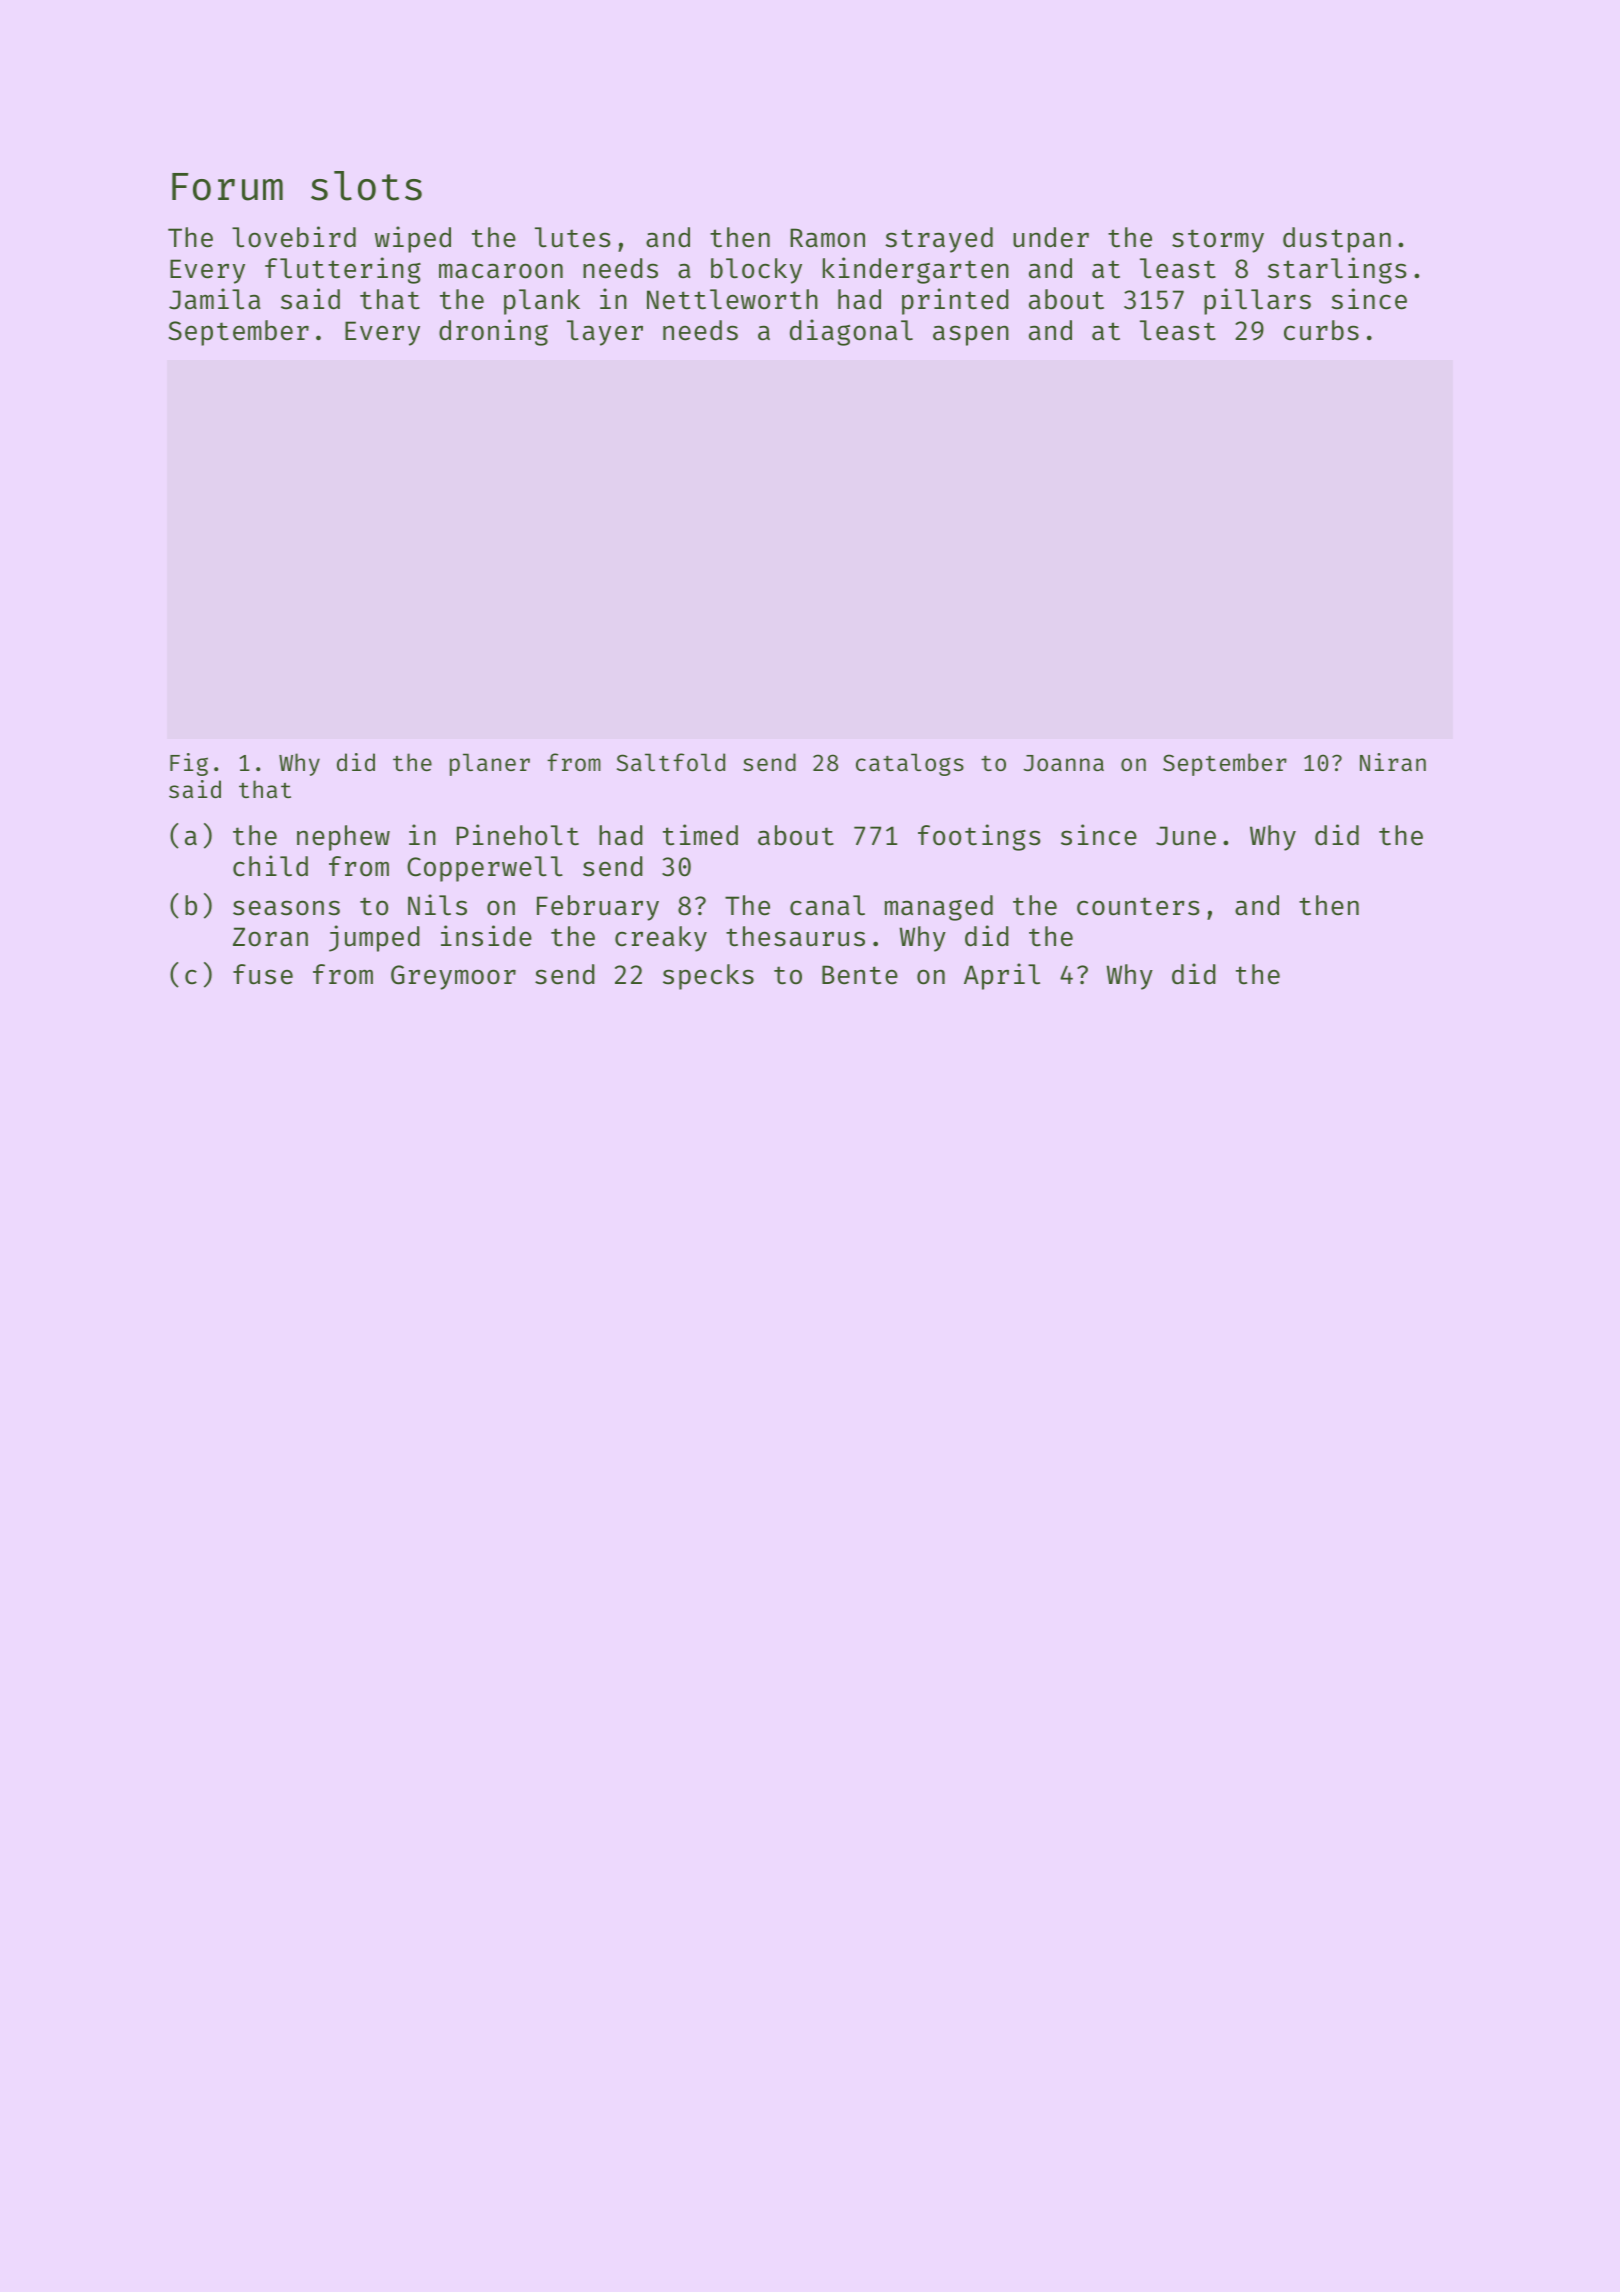  What do you see at coordinates (263, 974) in the page?
I see `fuse` at bounding box center [263, 974].
